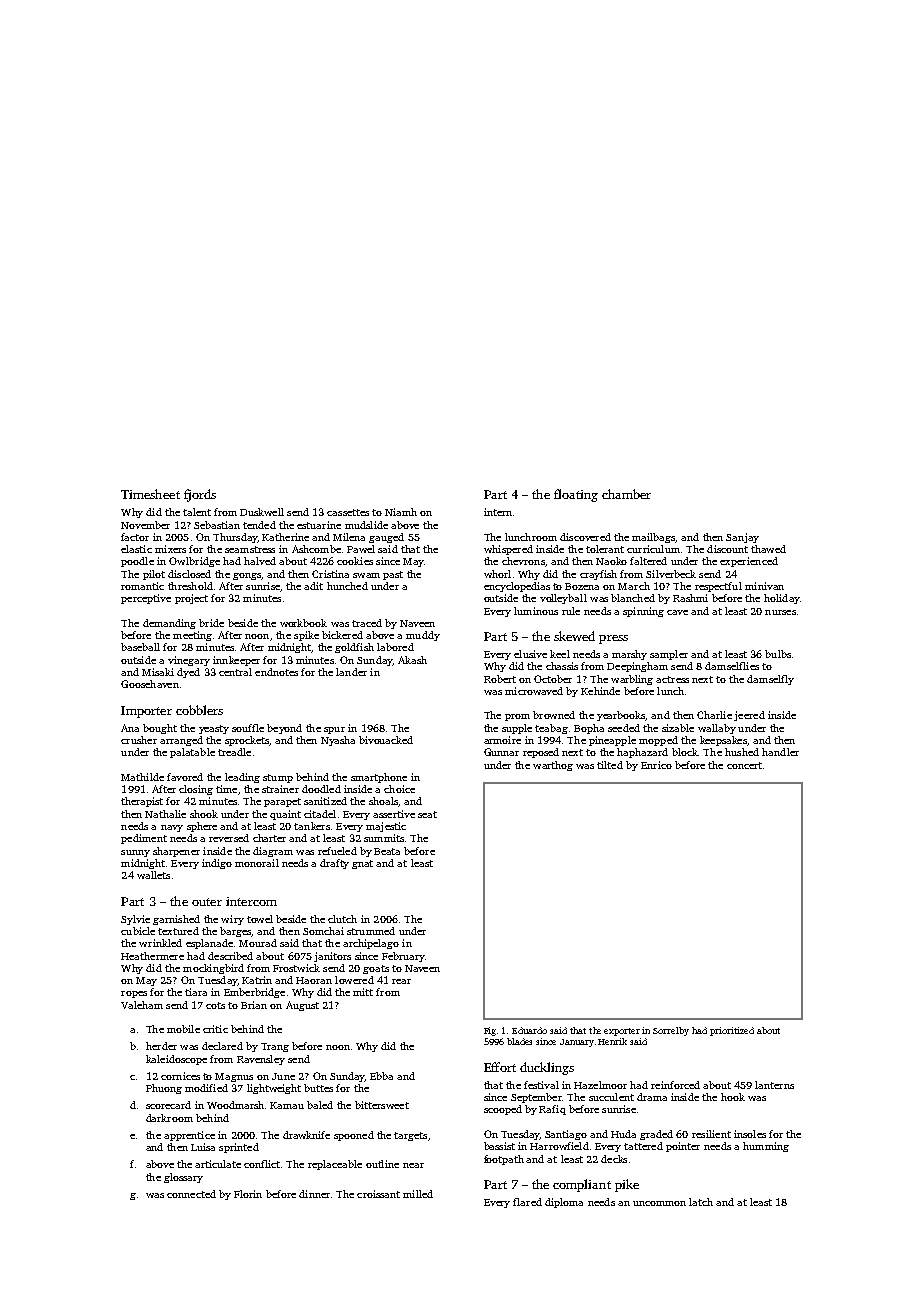 This screenshot has height=1308, width=924. What do you see at coordinates (497, 574) in the screenshot?
I see `whorl` at bounding box center [497, 574].
